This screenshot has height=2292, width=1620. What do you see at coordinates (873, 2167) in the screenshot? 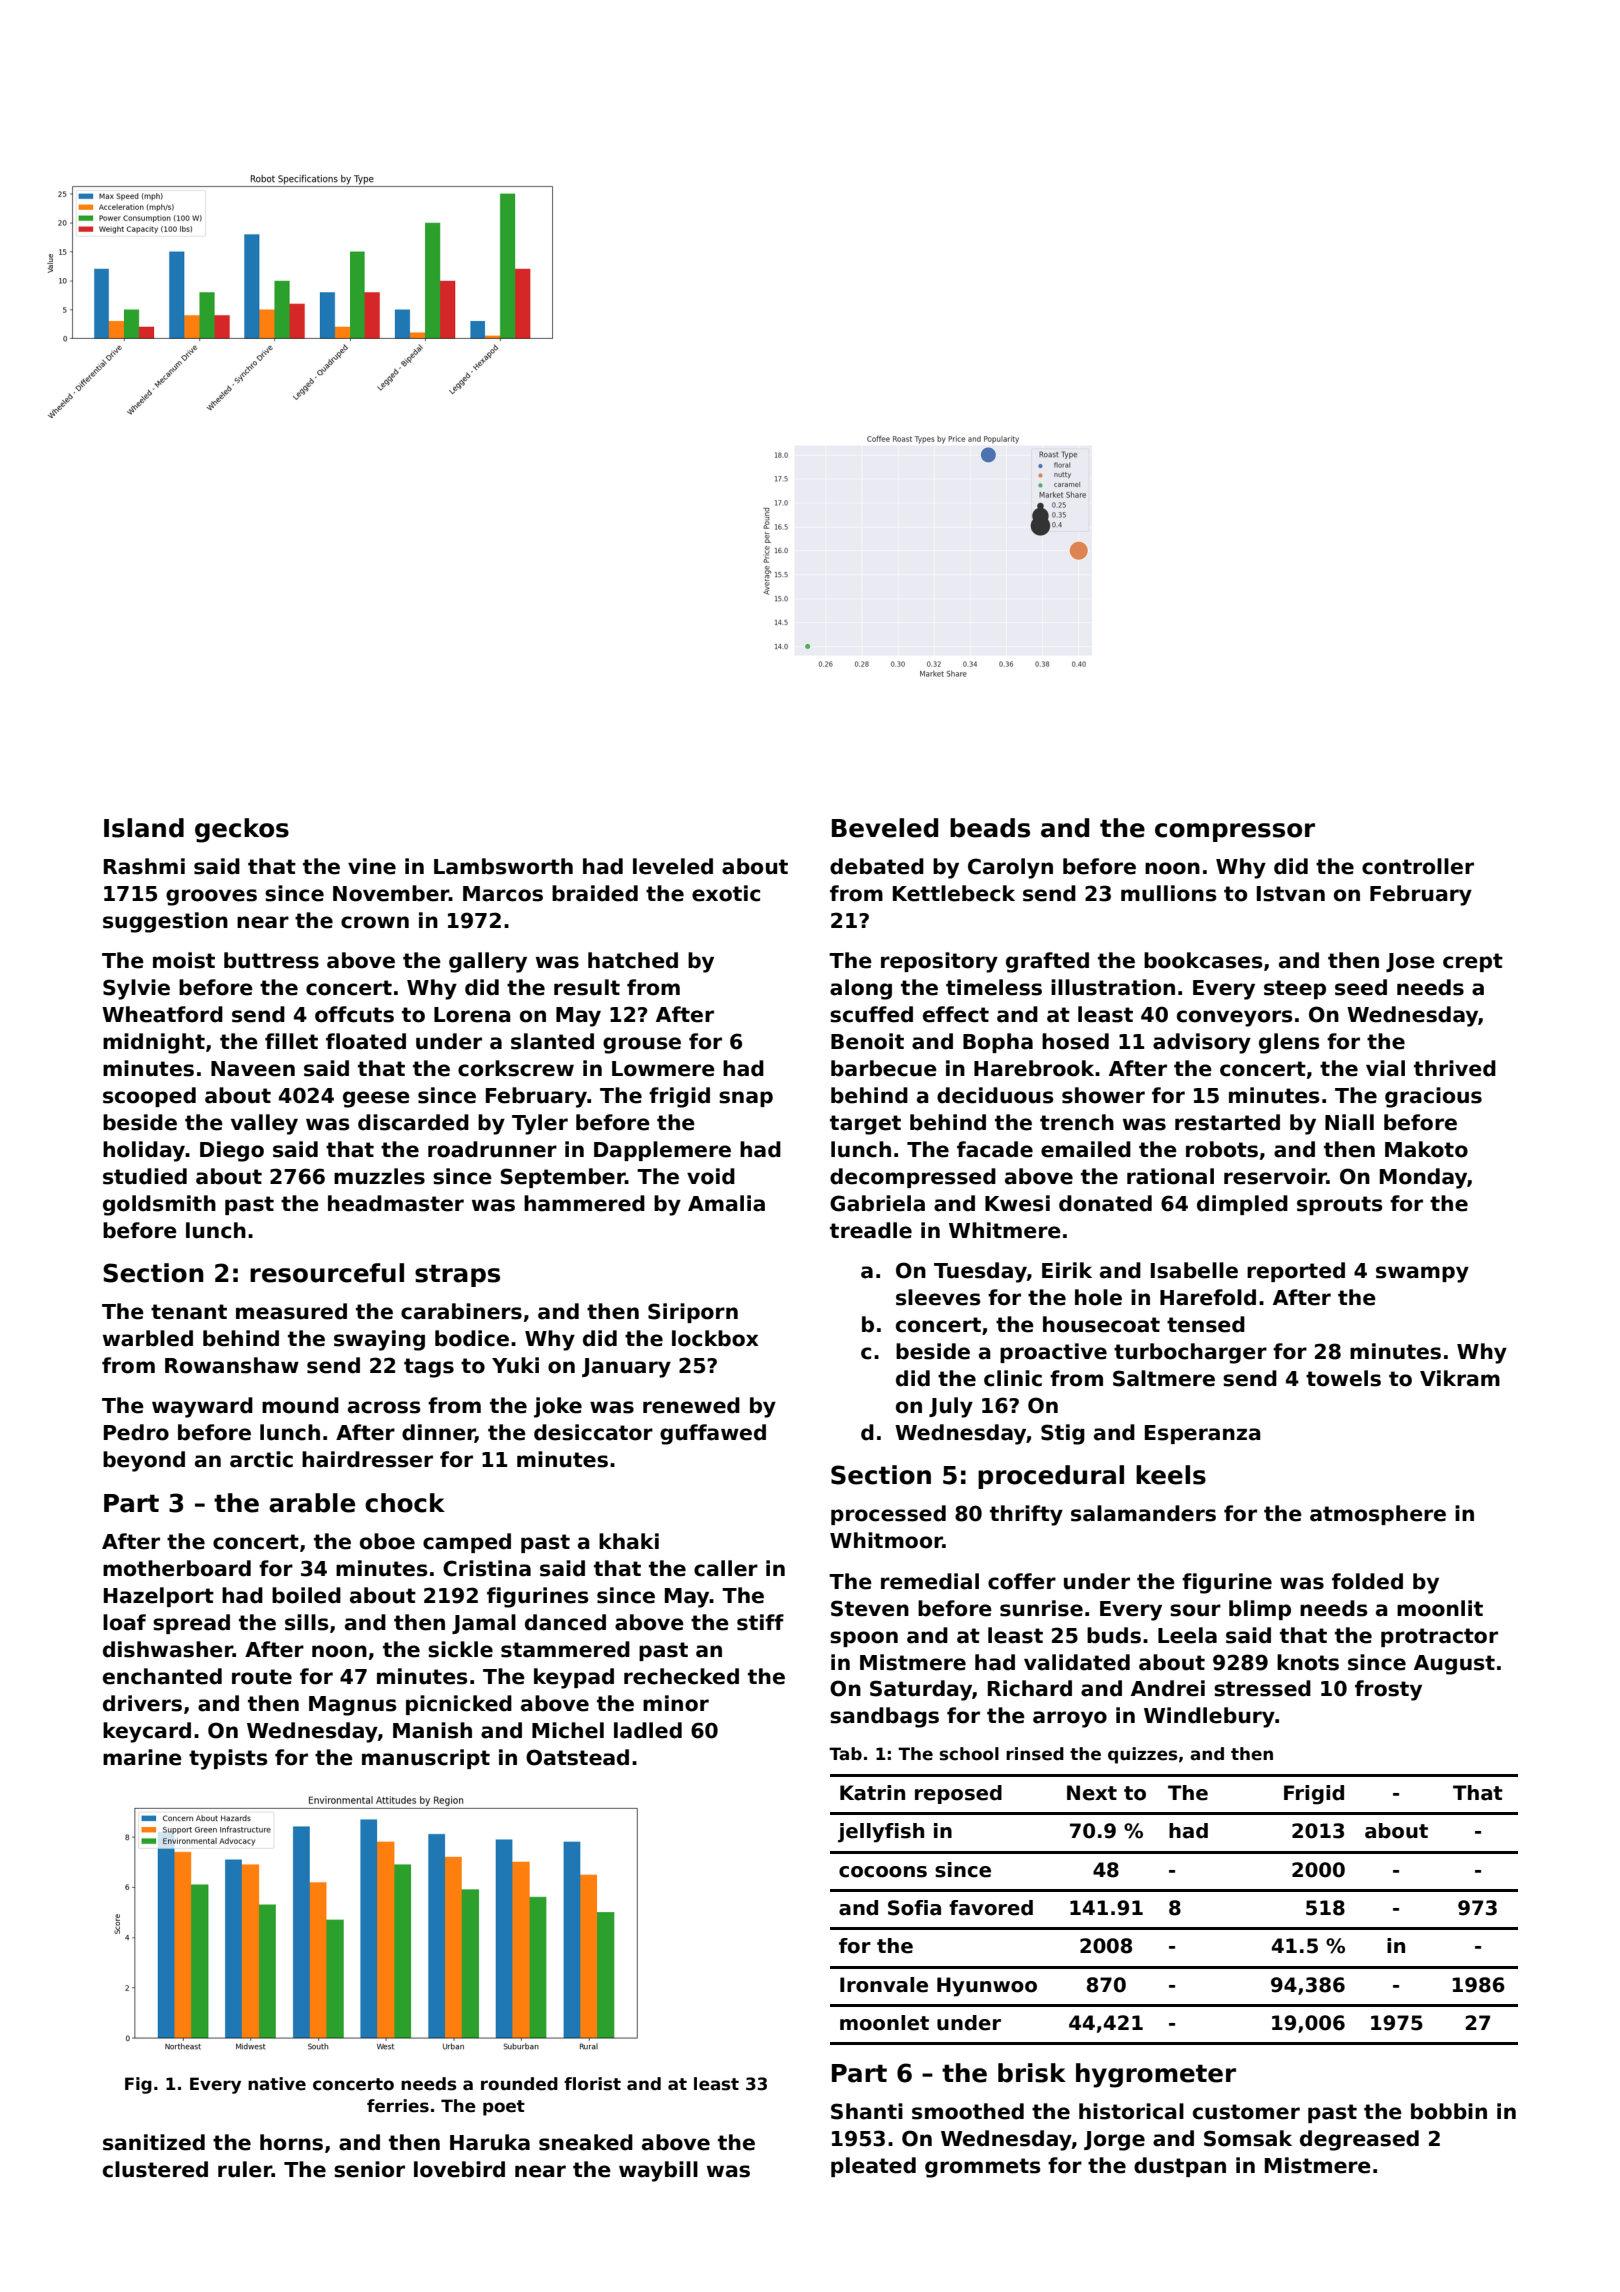
I see `pleated` at bounding box center [873, 2167].
